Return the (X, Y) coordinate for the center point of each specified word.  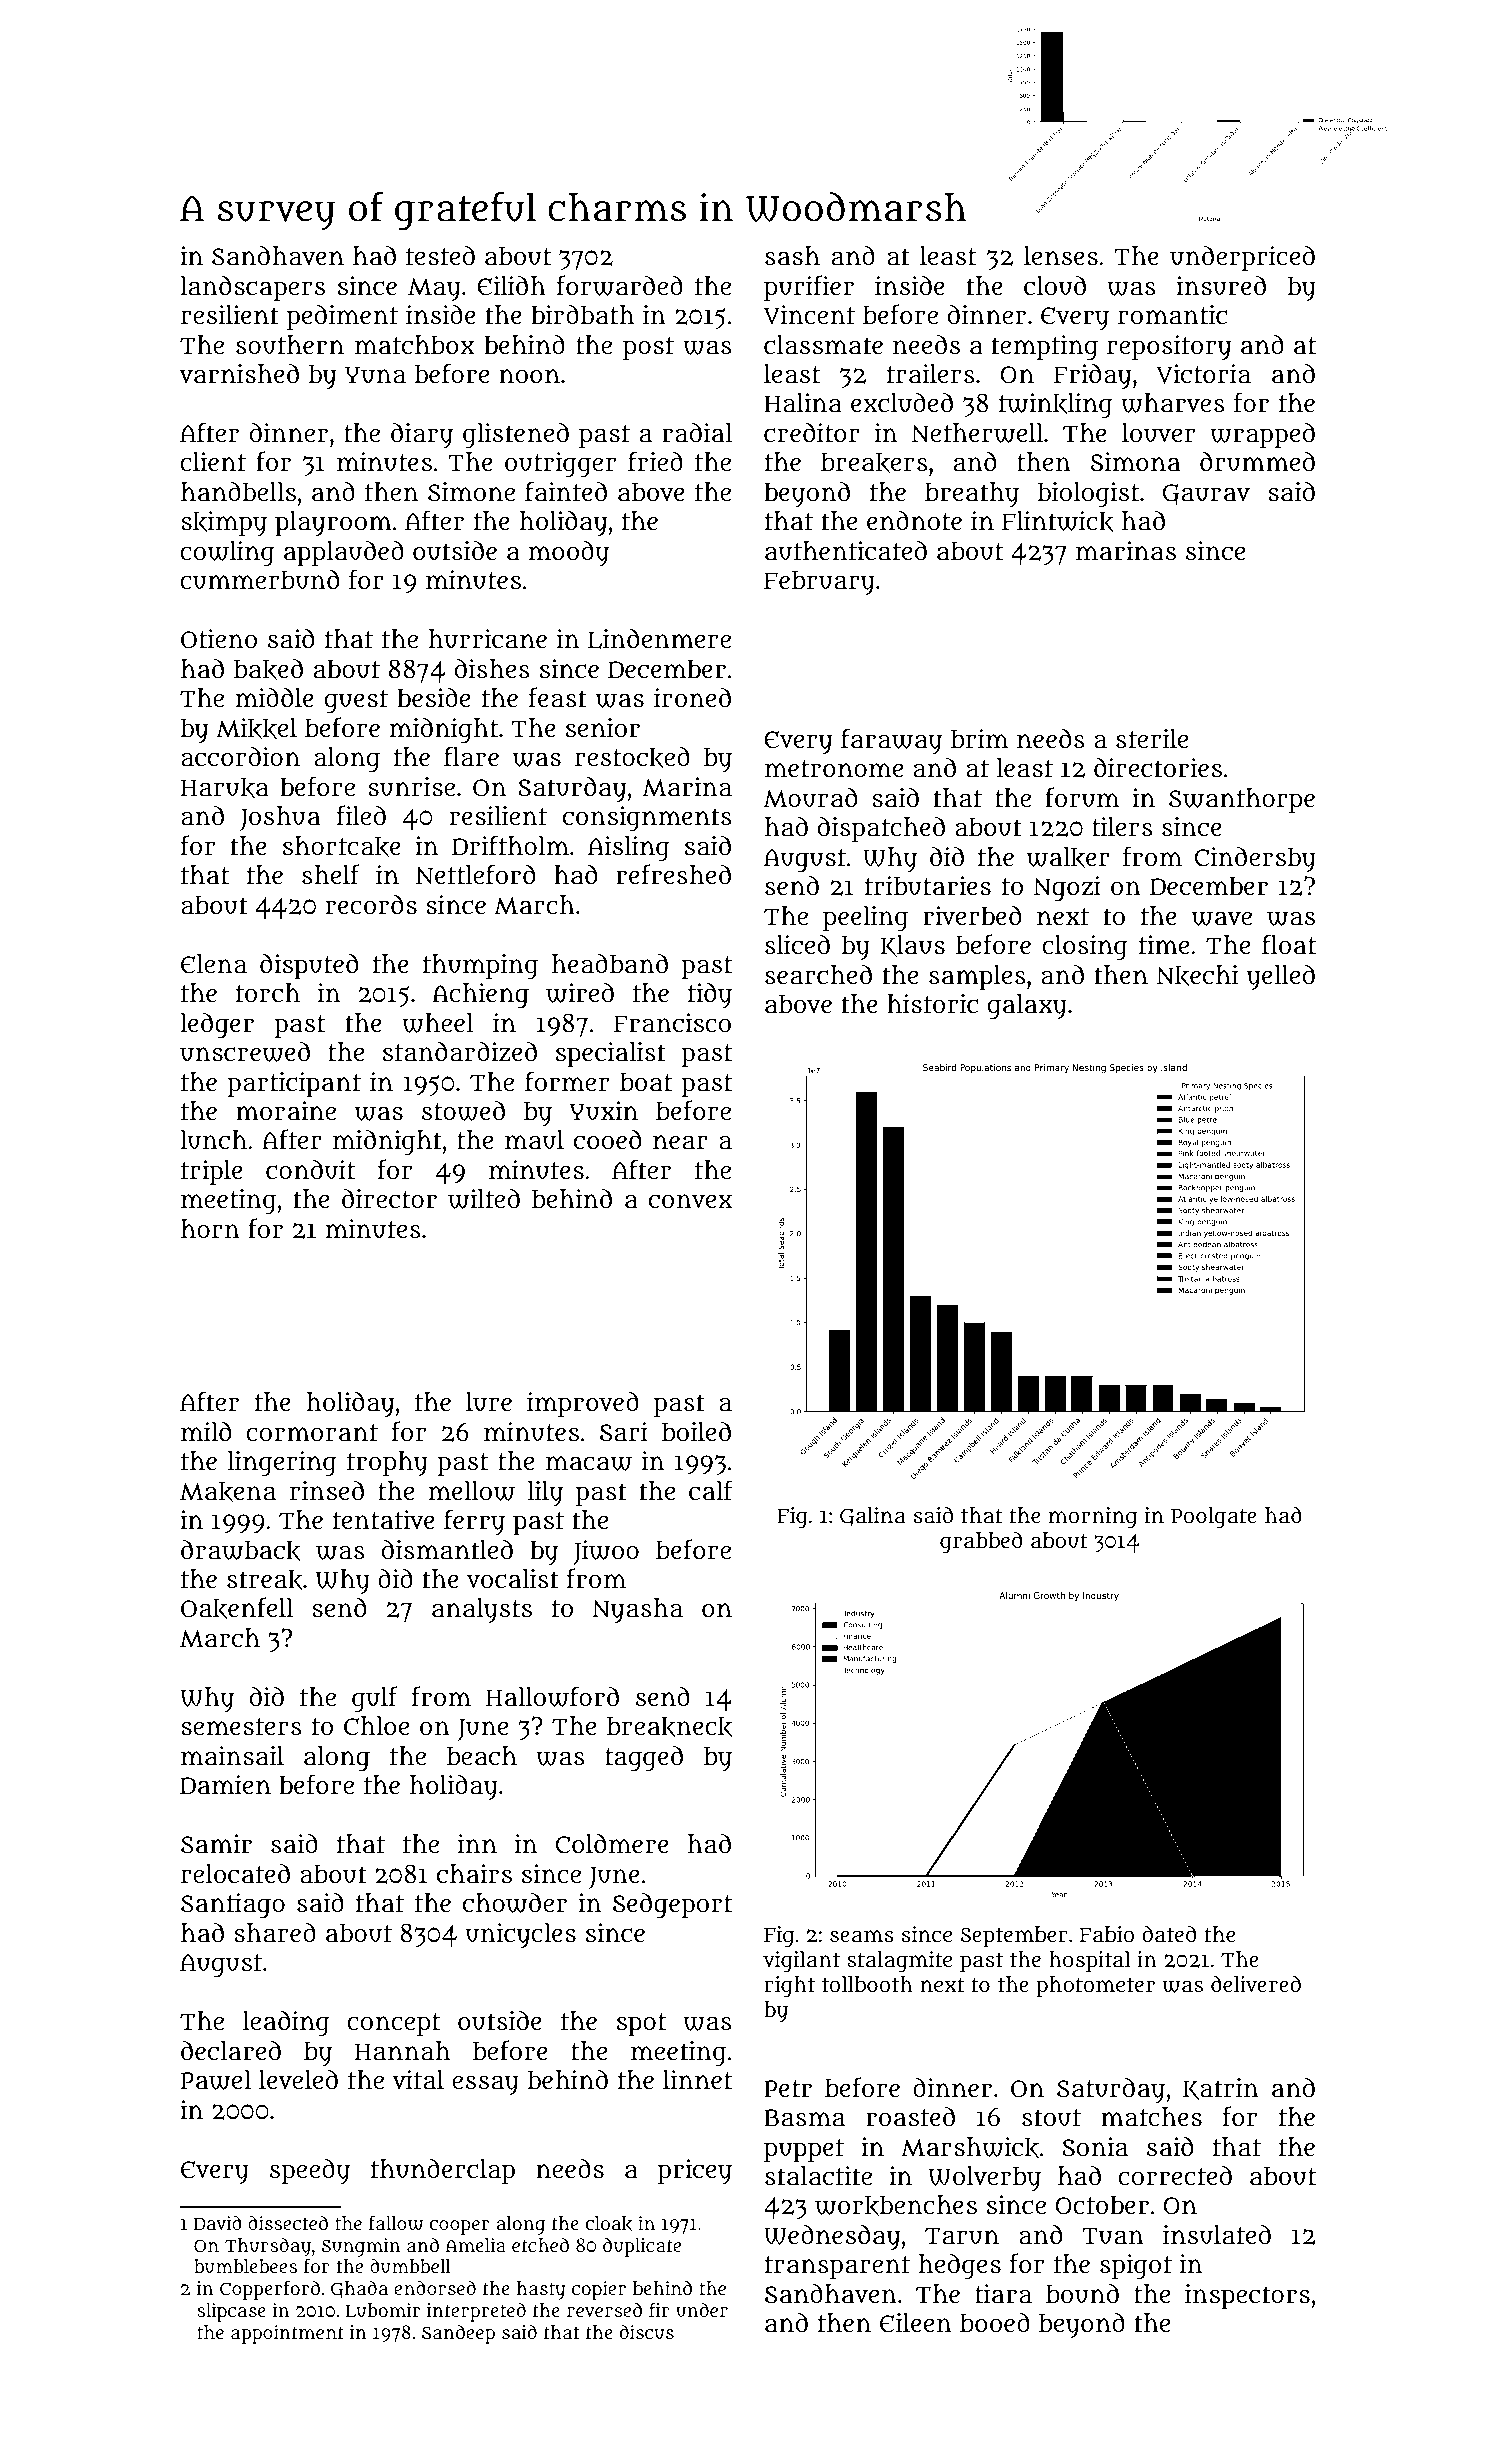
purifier (809, 288)
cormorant (312, 1433)
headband (610, 963)
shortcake (342, 846)
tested (440, 255)
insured (1221, 286)
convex (690, 1201)
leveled (298, 2079)
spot (641, 2024)
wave (1222, 919)
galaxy (1027, 1007)
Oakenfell (237, 1608)
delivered (1256, 1984)
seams (862, 1936)
